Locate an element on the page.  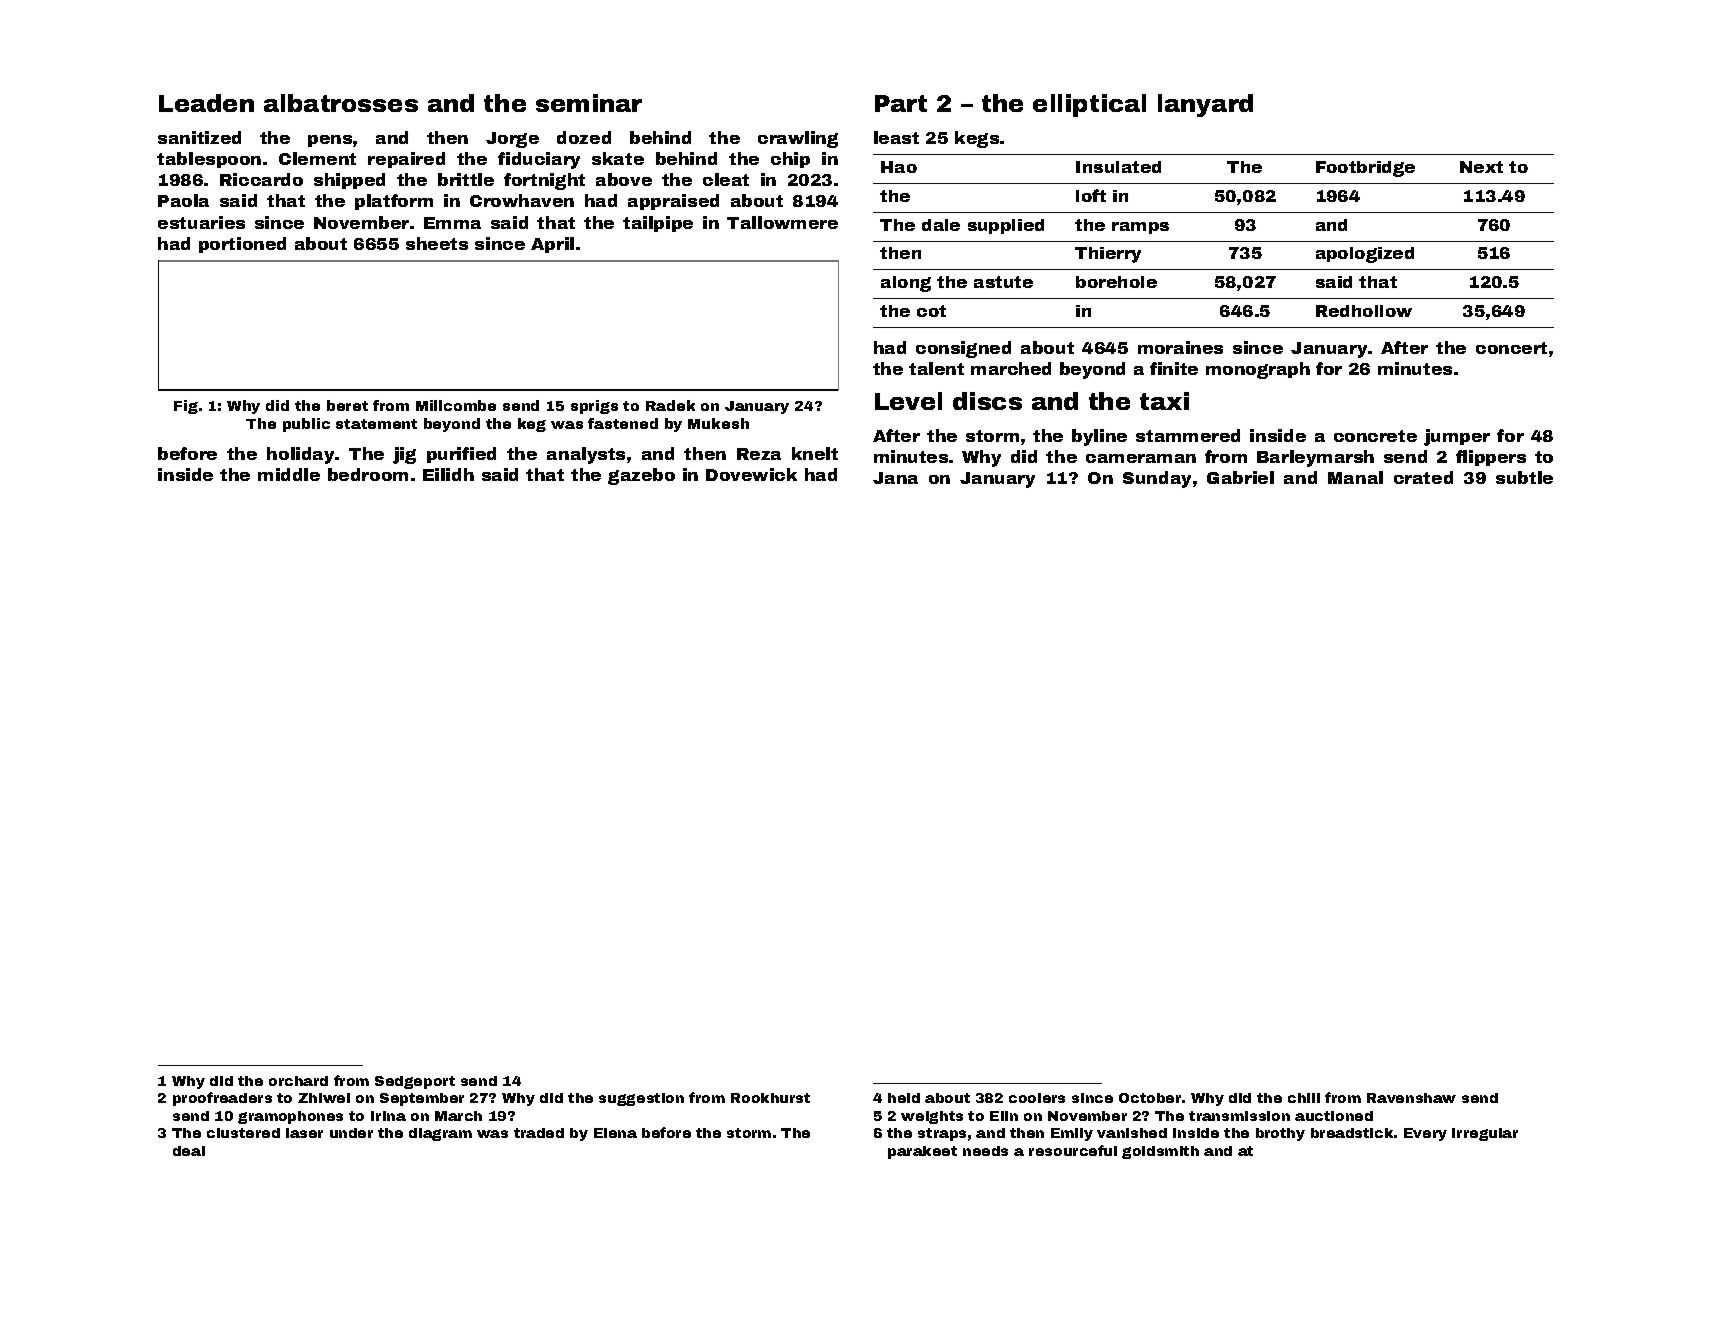
Rookhurst is located at coordinates (770, 1098).
